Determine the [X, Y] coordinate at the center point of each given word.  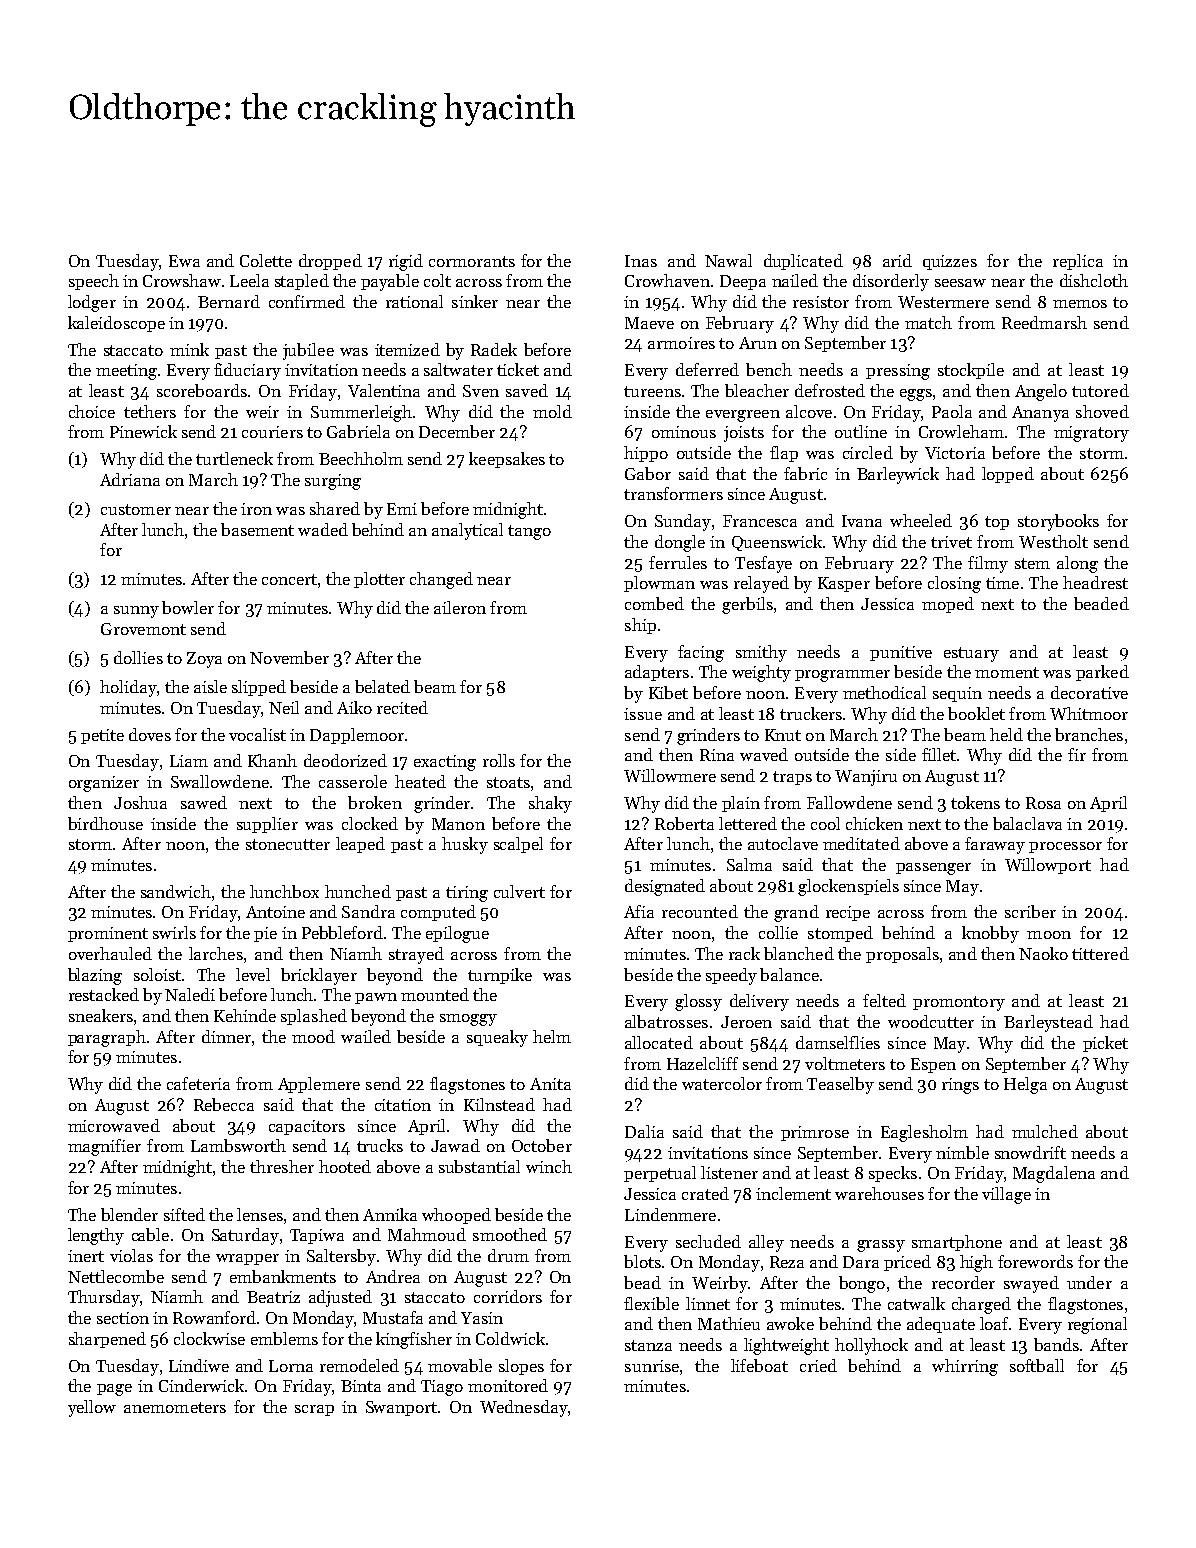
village [1006, 1195]
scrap [314, 1410]
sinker [475, 301]
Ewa [184, 261]
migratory [1091, 434]
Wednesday [524, 1408]
